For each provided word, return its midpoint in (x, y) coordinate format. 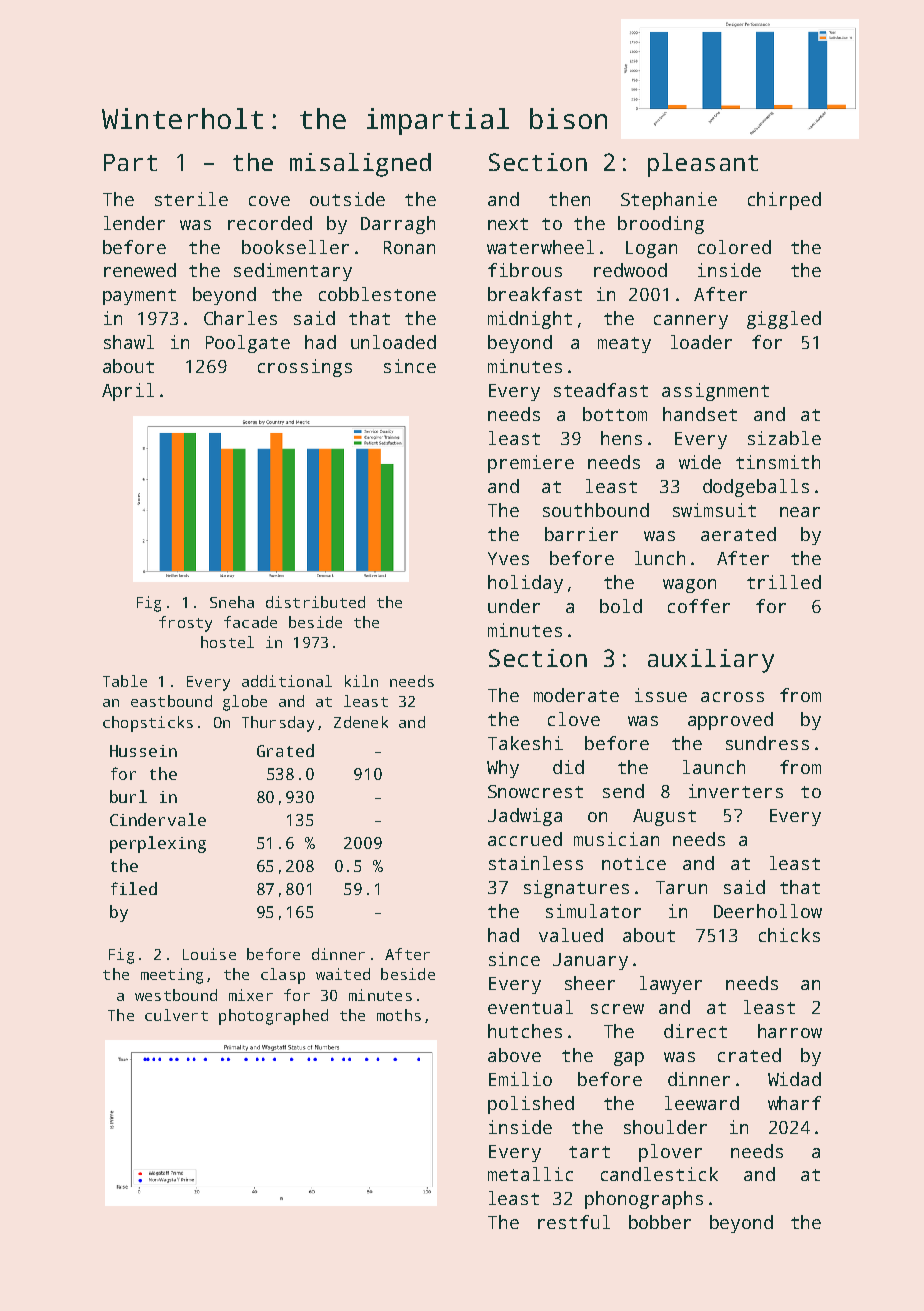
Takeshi (525, 743)
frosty (185, 624)
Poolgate (248, 344)
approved (730, 721)
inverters (736, 791)
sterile (191, 199)
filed (134, 888)
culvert (176, 1015)
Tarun (681, 887)
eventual (530, 1007)
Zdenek (361, 722)
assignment (715, 392)
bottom (615, 414)
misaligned (360, 165)
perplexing (158, 844)
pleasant (703, 165)
